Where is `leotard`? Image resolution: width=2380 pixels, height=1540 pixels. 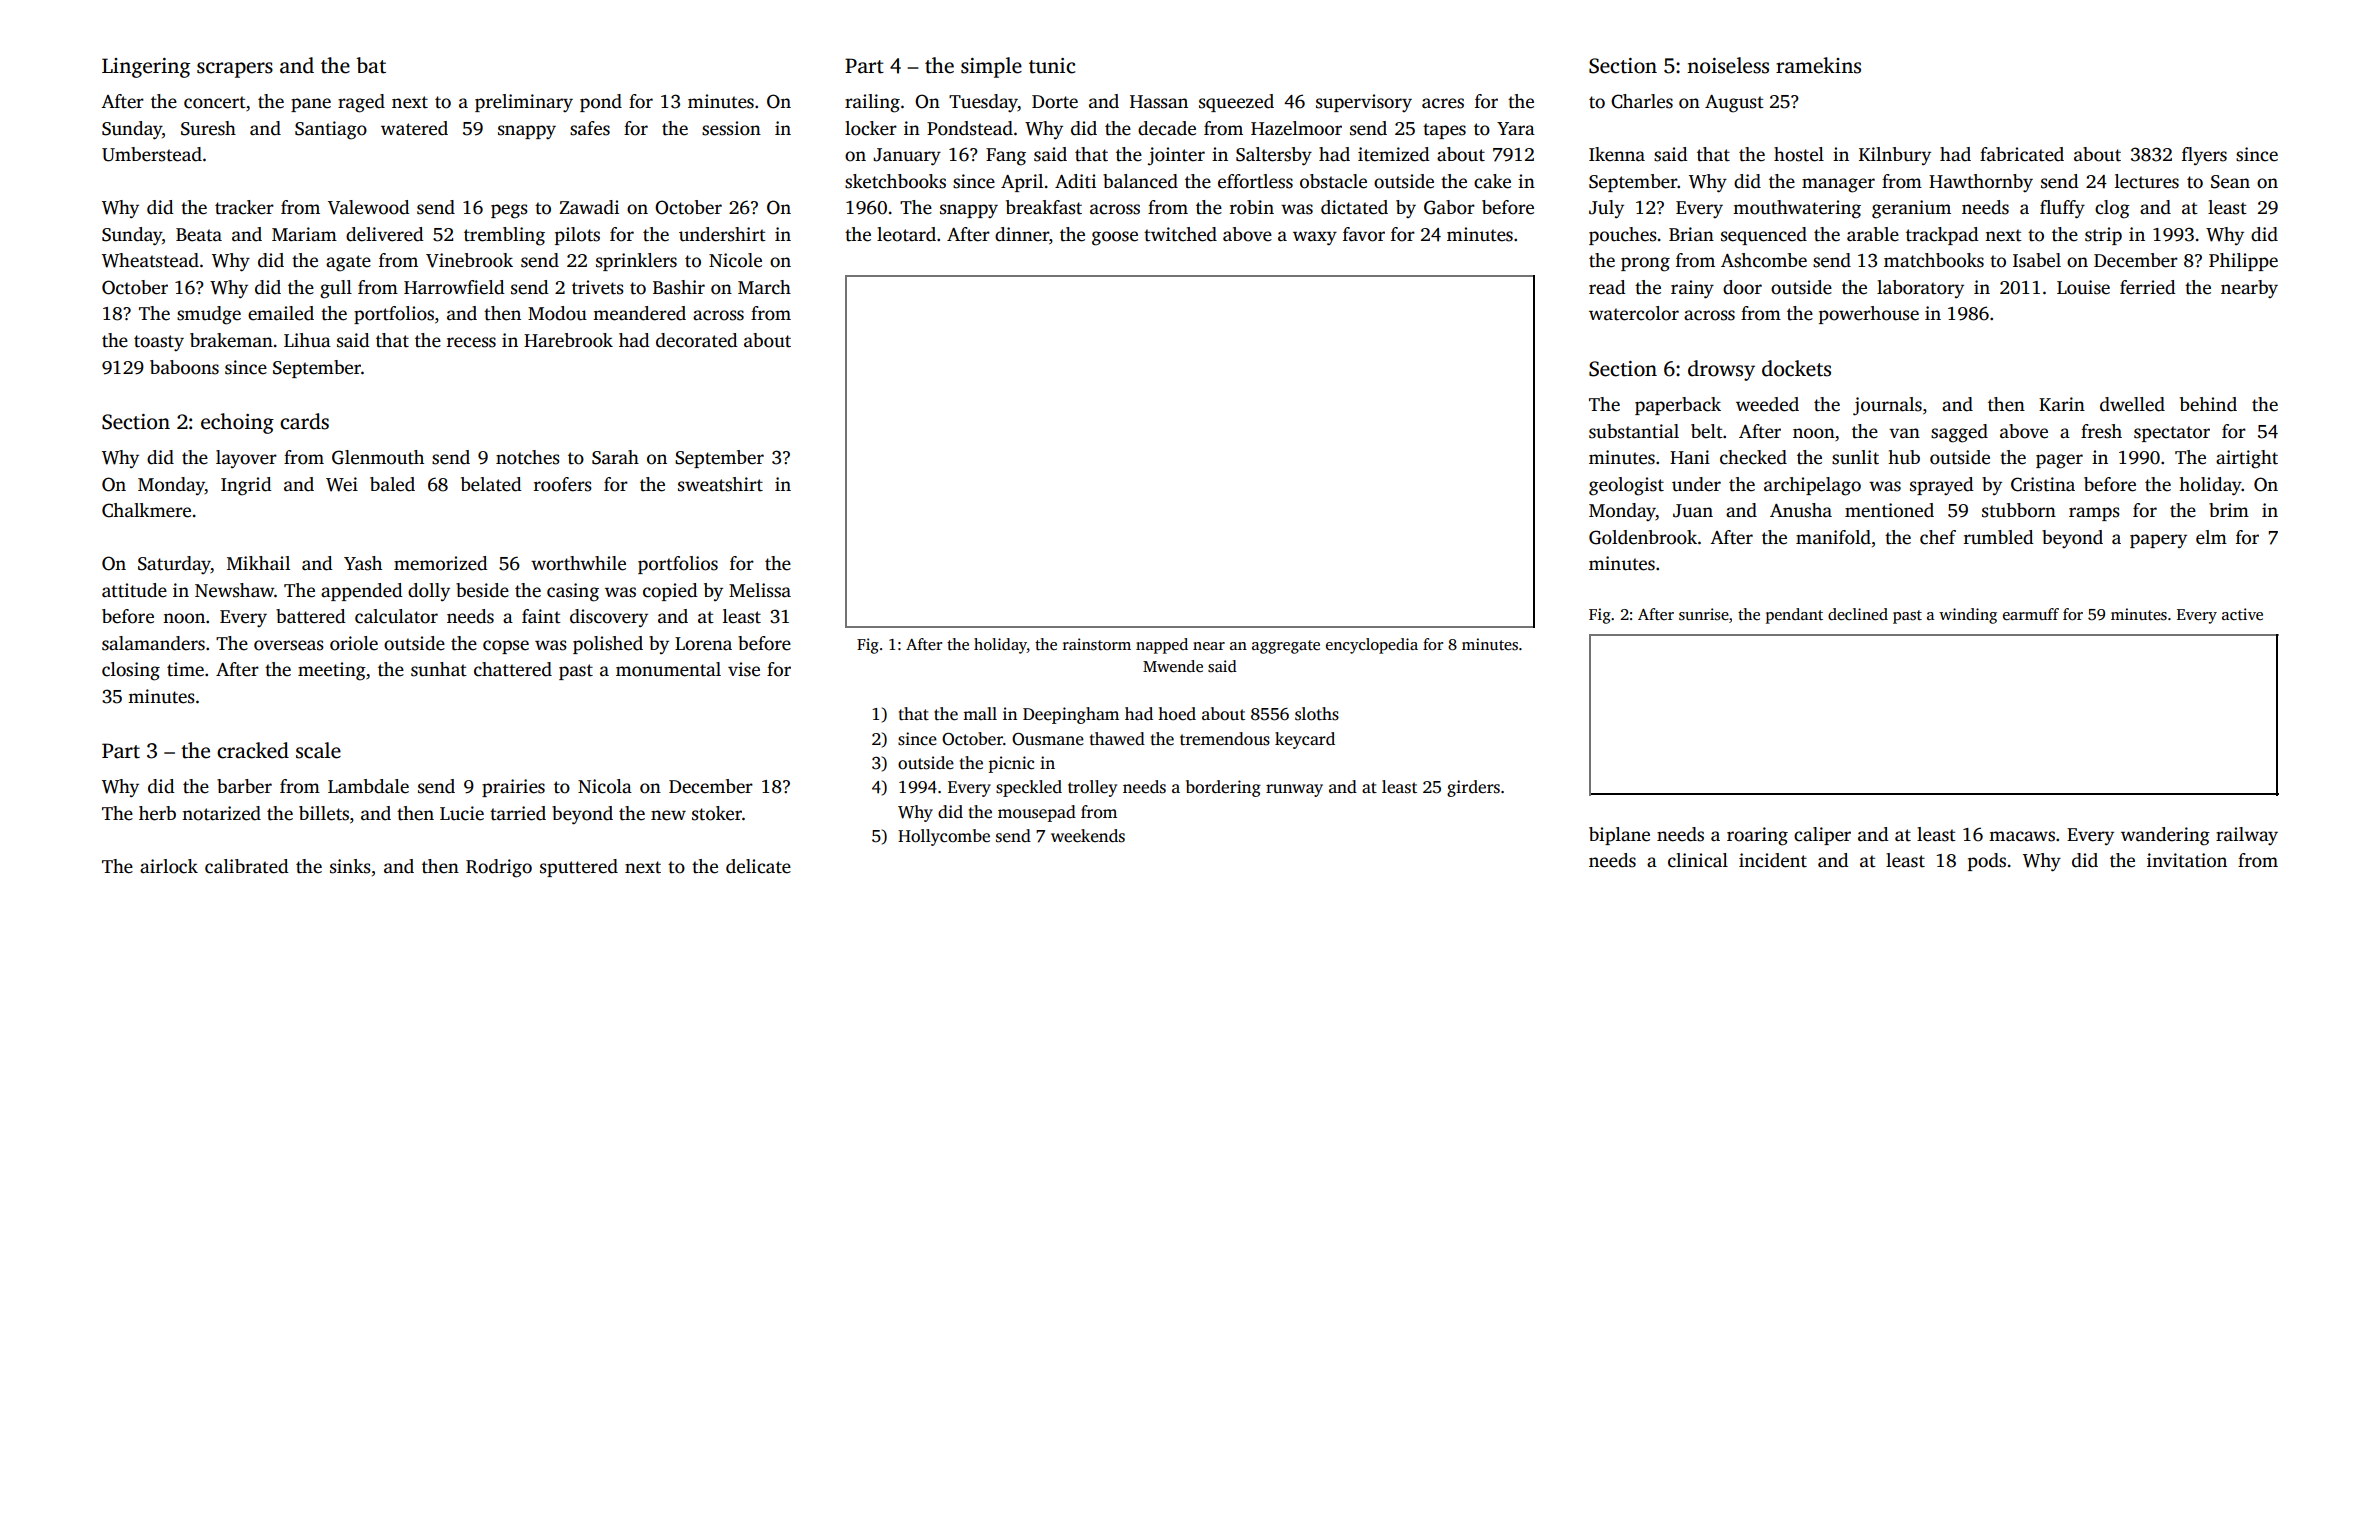
leotard is located at coordinates (906, 234).
